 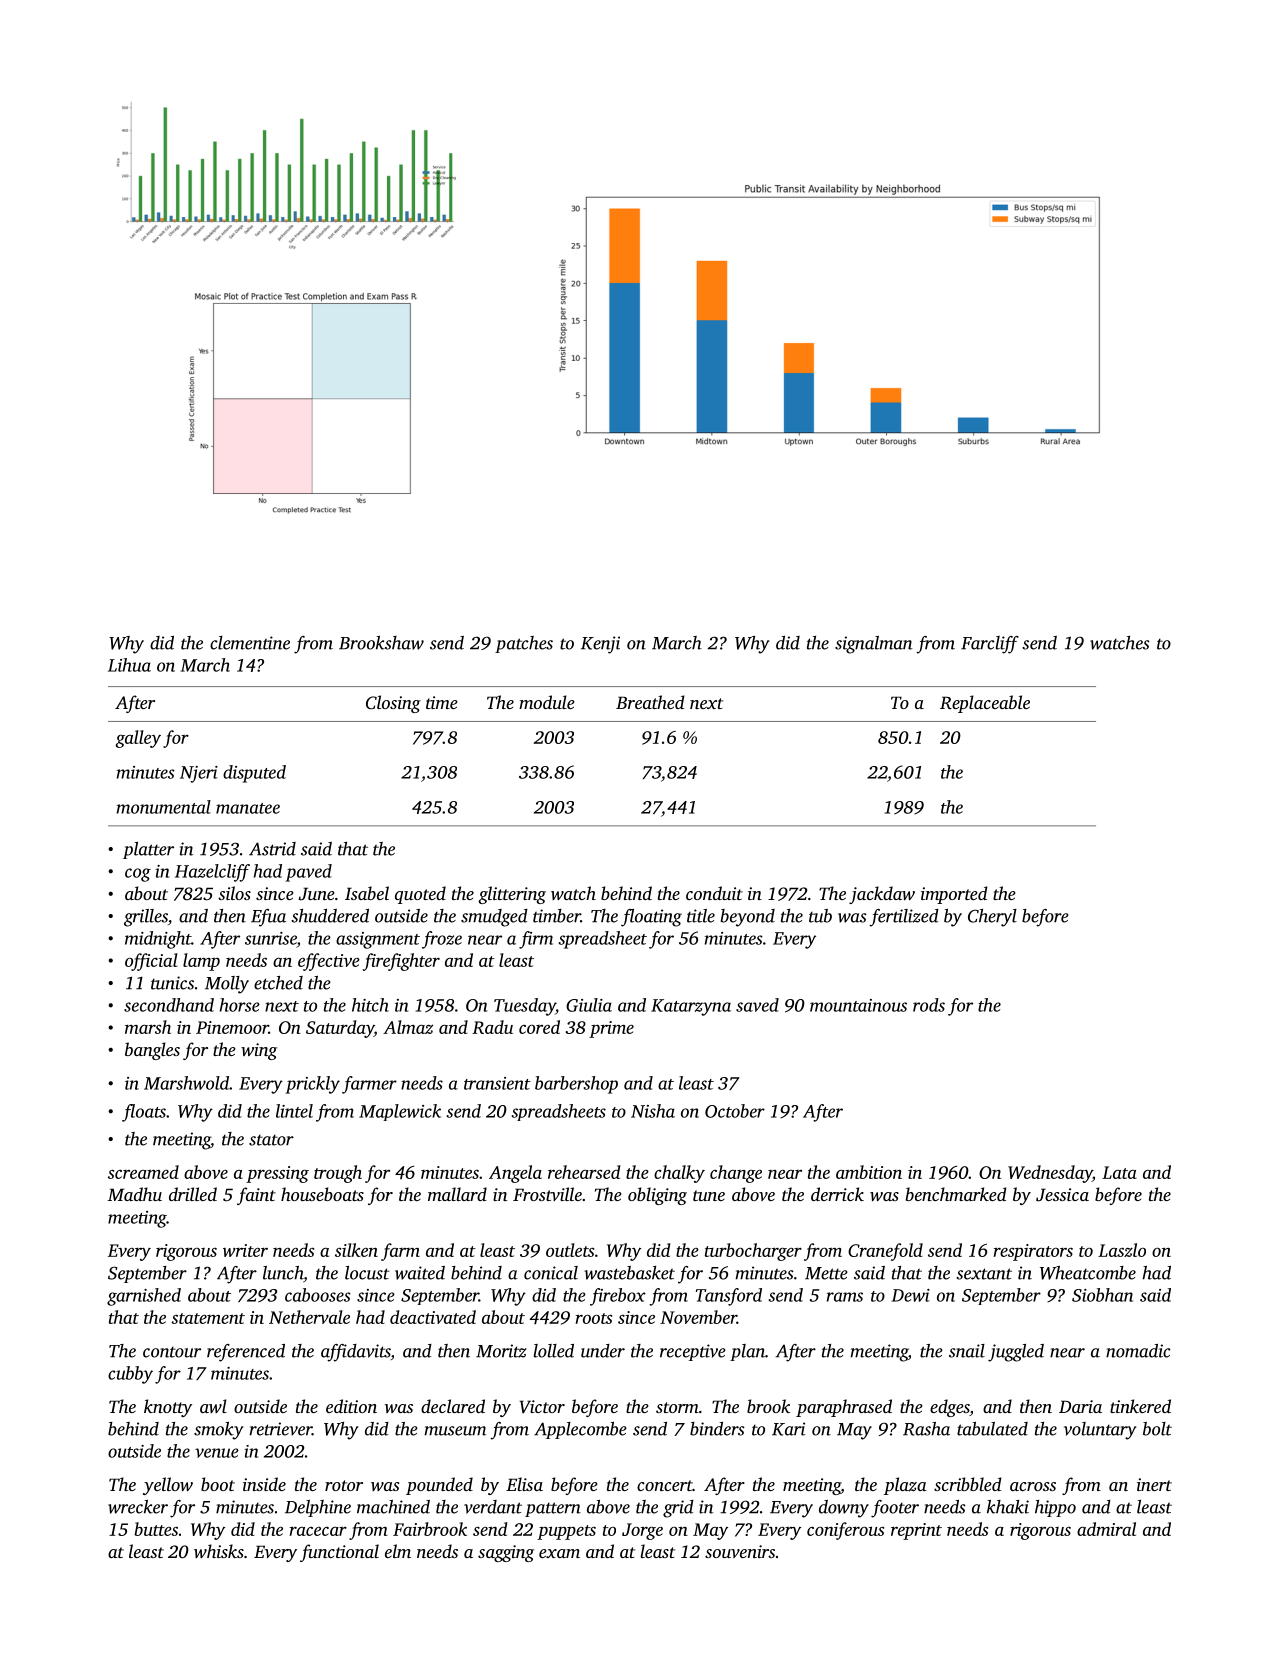 What do you see at coordinates (1106, 1529) in the image?
I see `admiral` at bounding box center [1106, 1529].
